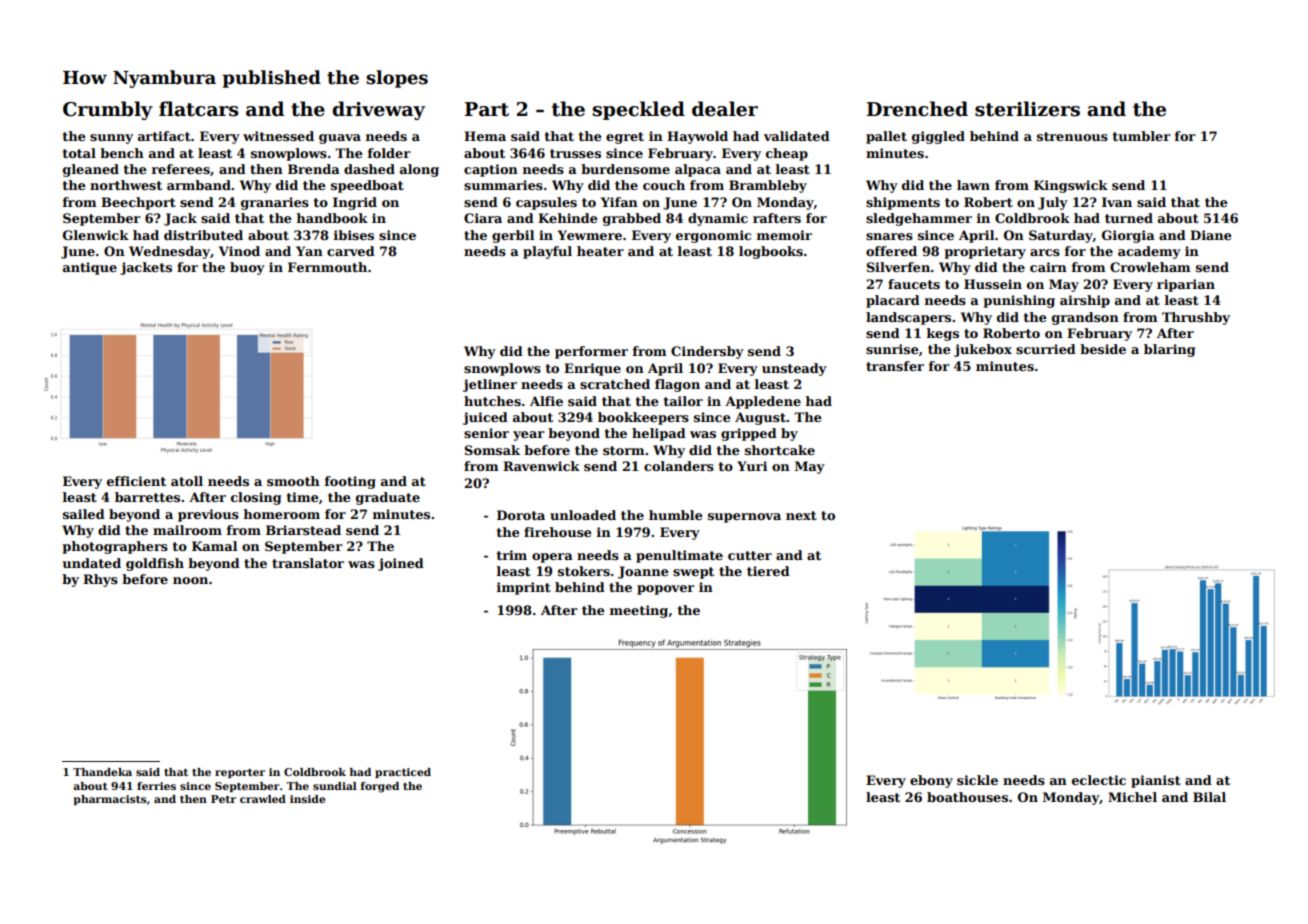  What do you see at coordinates (768, 571) in the screenshot?
I see `tiered` at bounding box center [768, 571].
